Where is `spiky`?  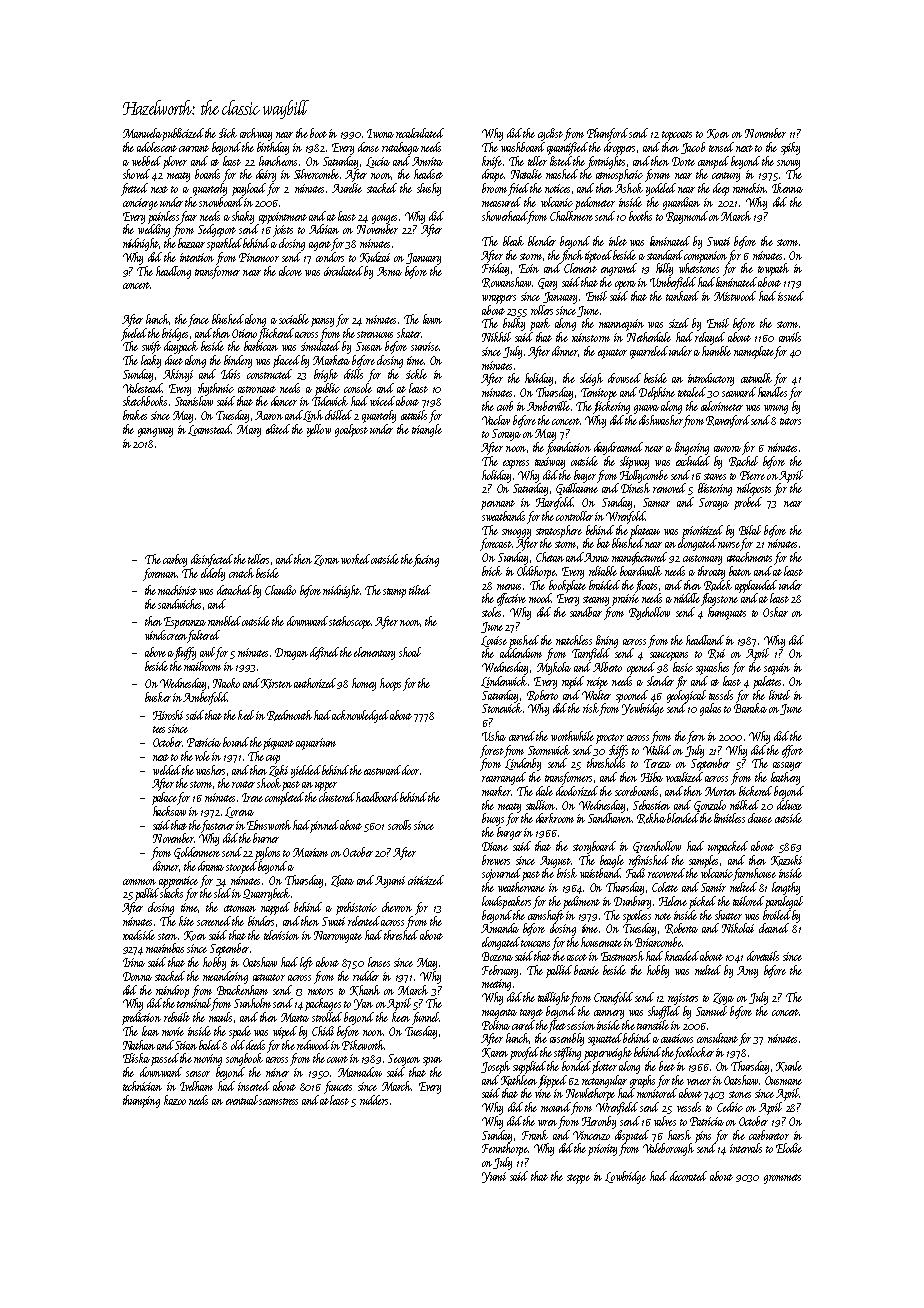 spiky is located at coordinates (790, 148).
